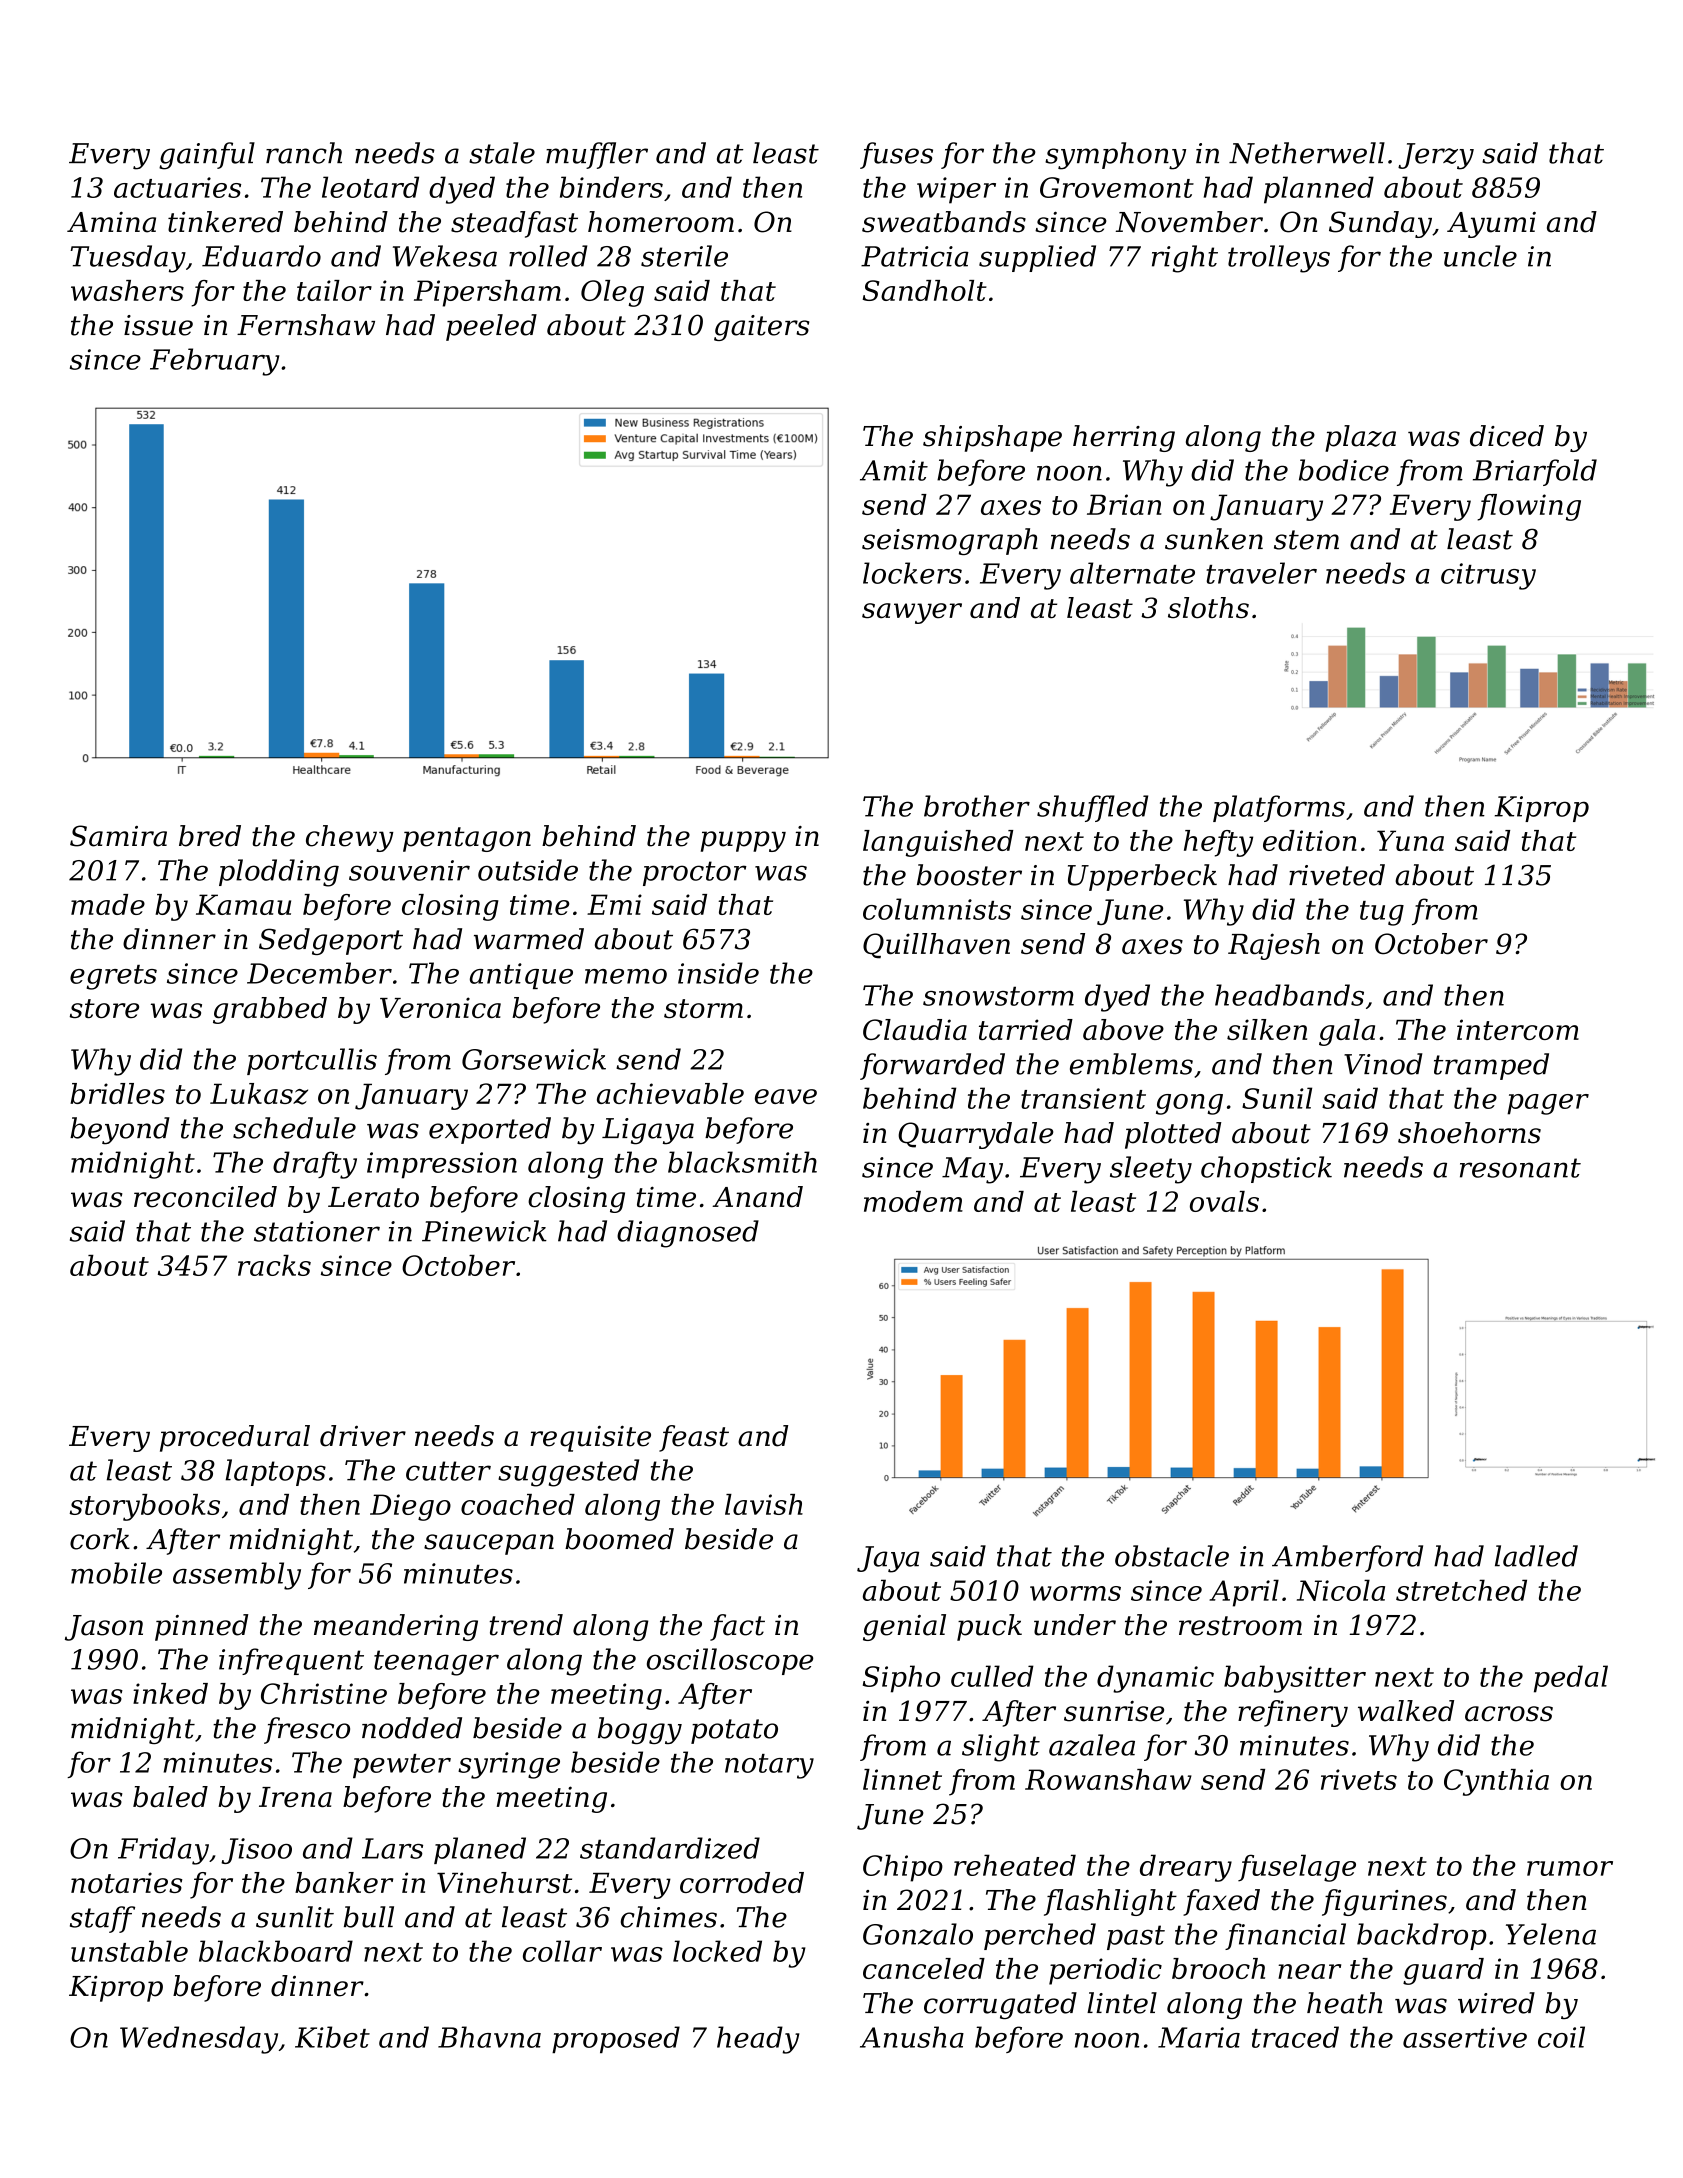 Image resolution: width=1683 pixels, height=2178 pixels. What do you see at coordinates (237, 1576) in the document?
I see `assembly` at bounding box center [237, 1576].
